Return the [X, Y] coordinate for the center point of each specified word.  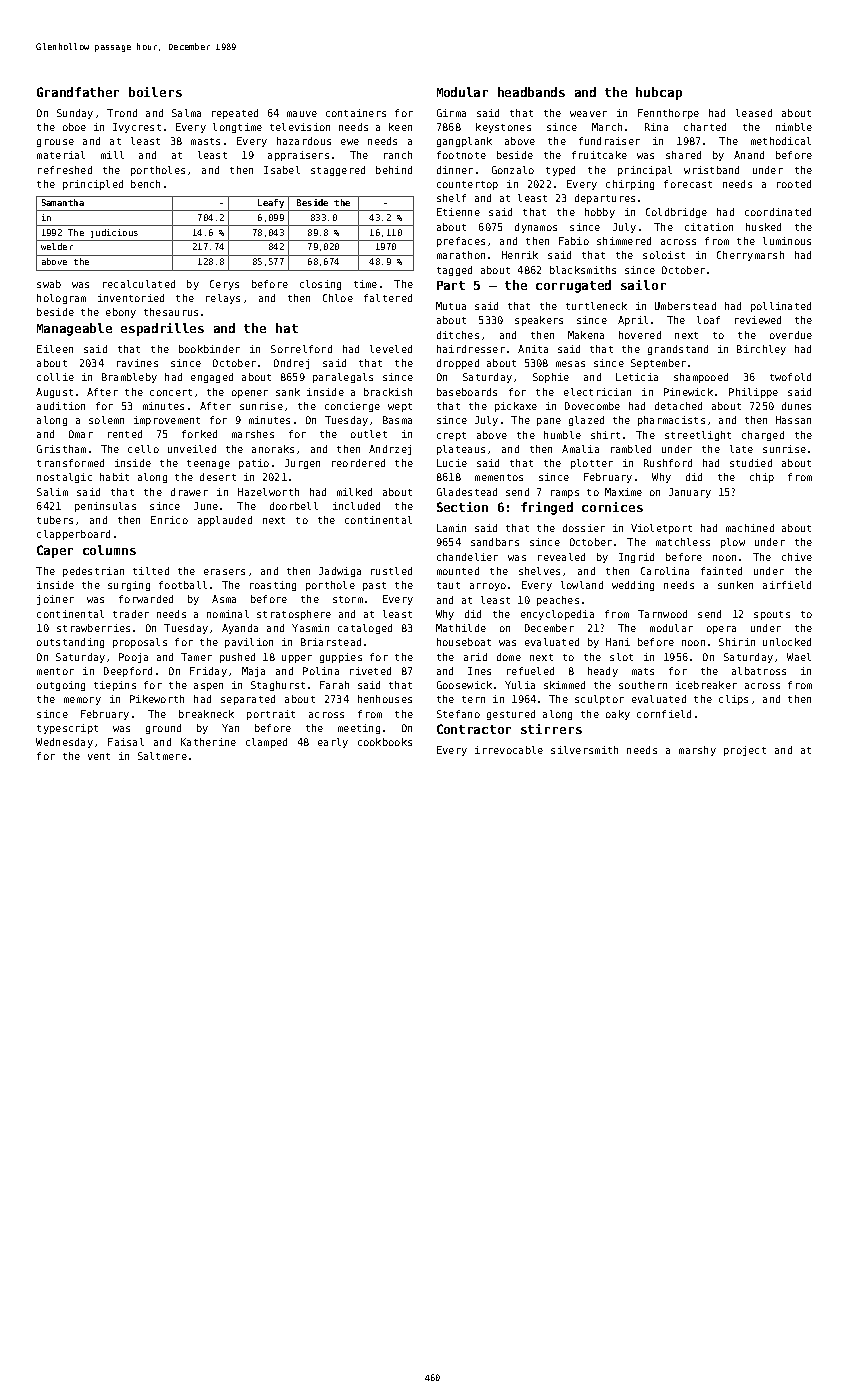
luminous [787, 241]
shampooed [701, 378]
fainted [721, 571]
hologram [61, 299]
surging [129, 586]
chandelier [467, 557]
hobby [600, 213]
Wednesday [64, 743]
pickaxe [516, 407]
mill [112, 155]
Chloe [338, 298]
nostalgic [64, 478]
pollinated [781, 307]
